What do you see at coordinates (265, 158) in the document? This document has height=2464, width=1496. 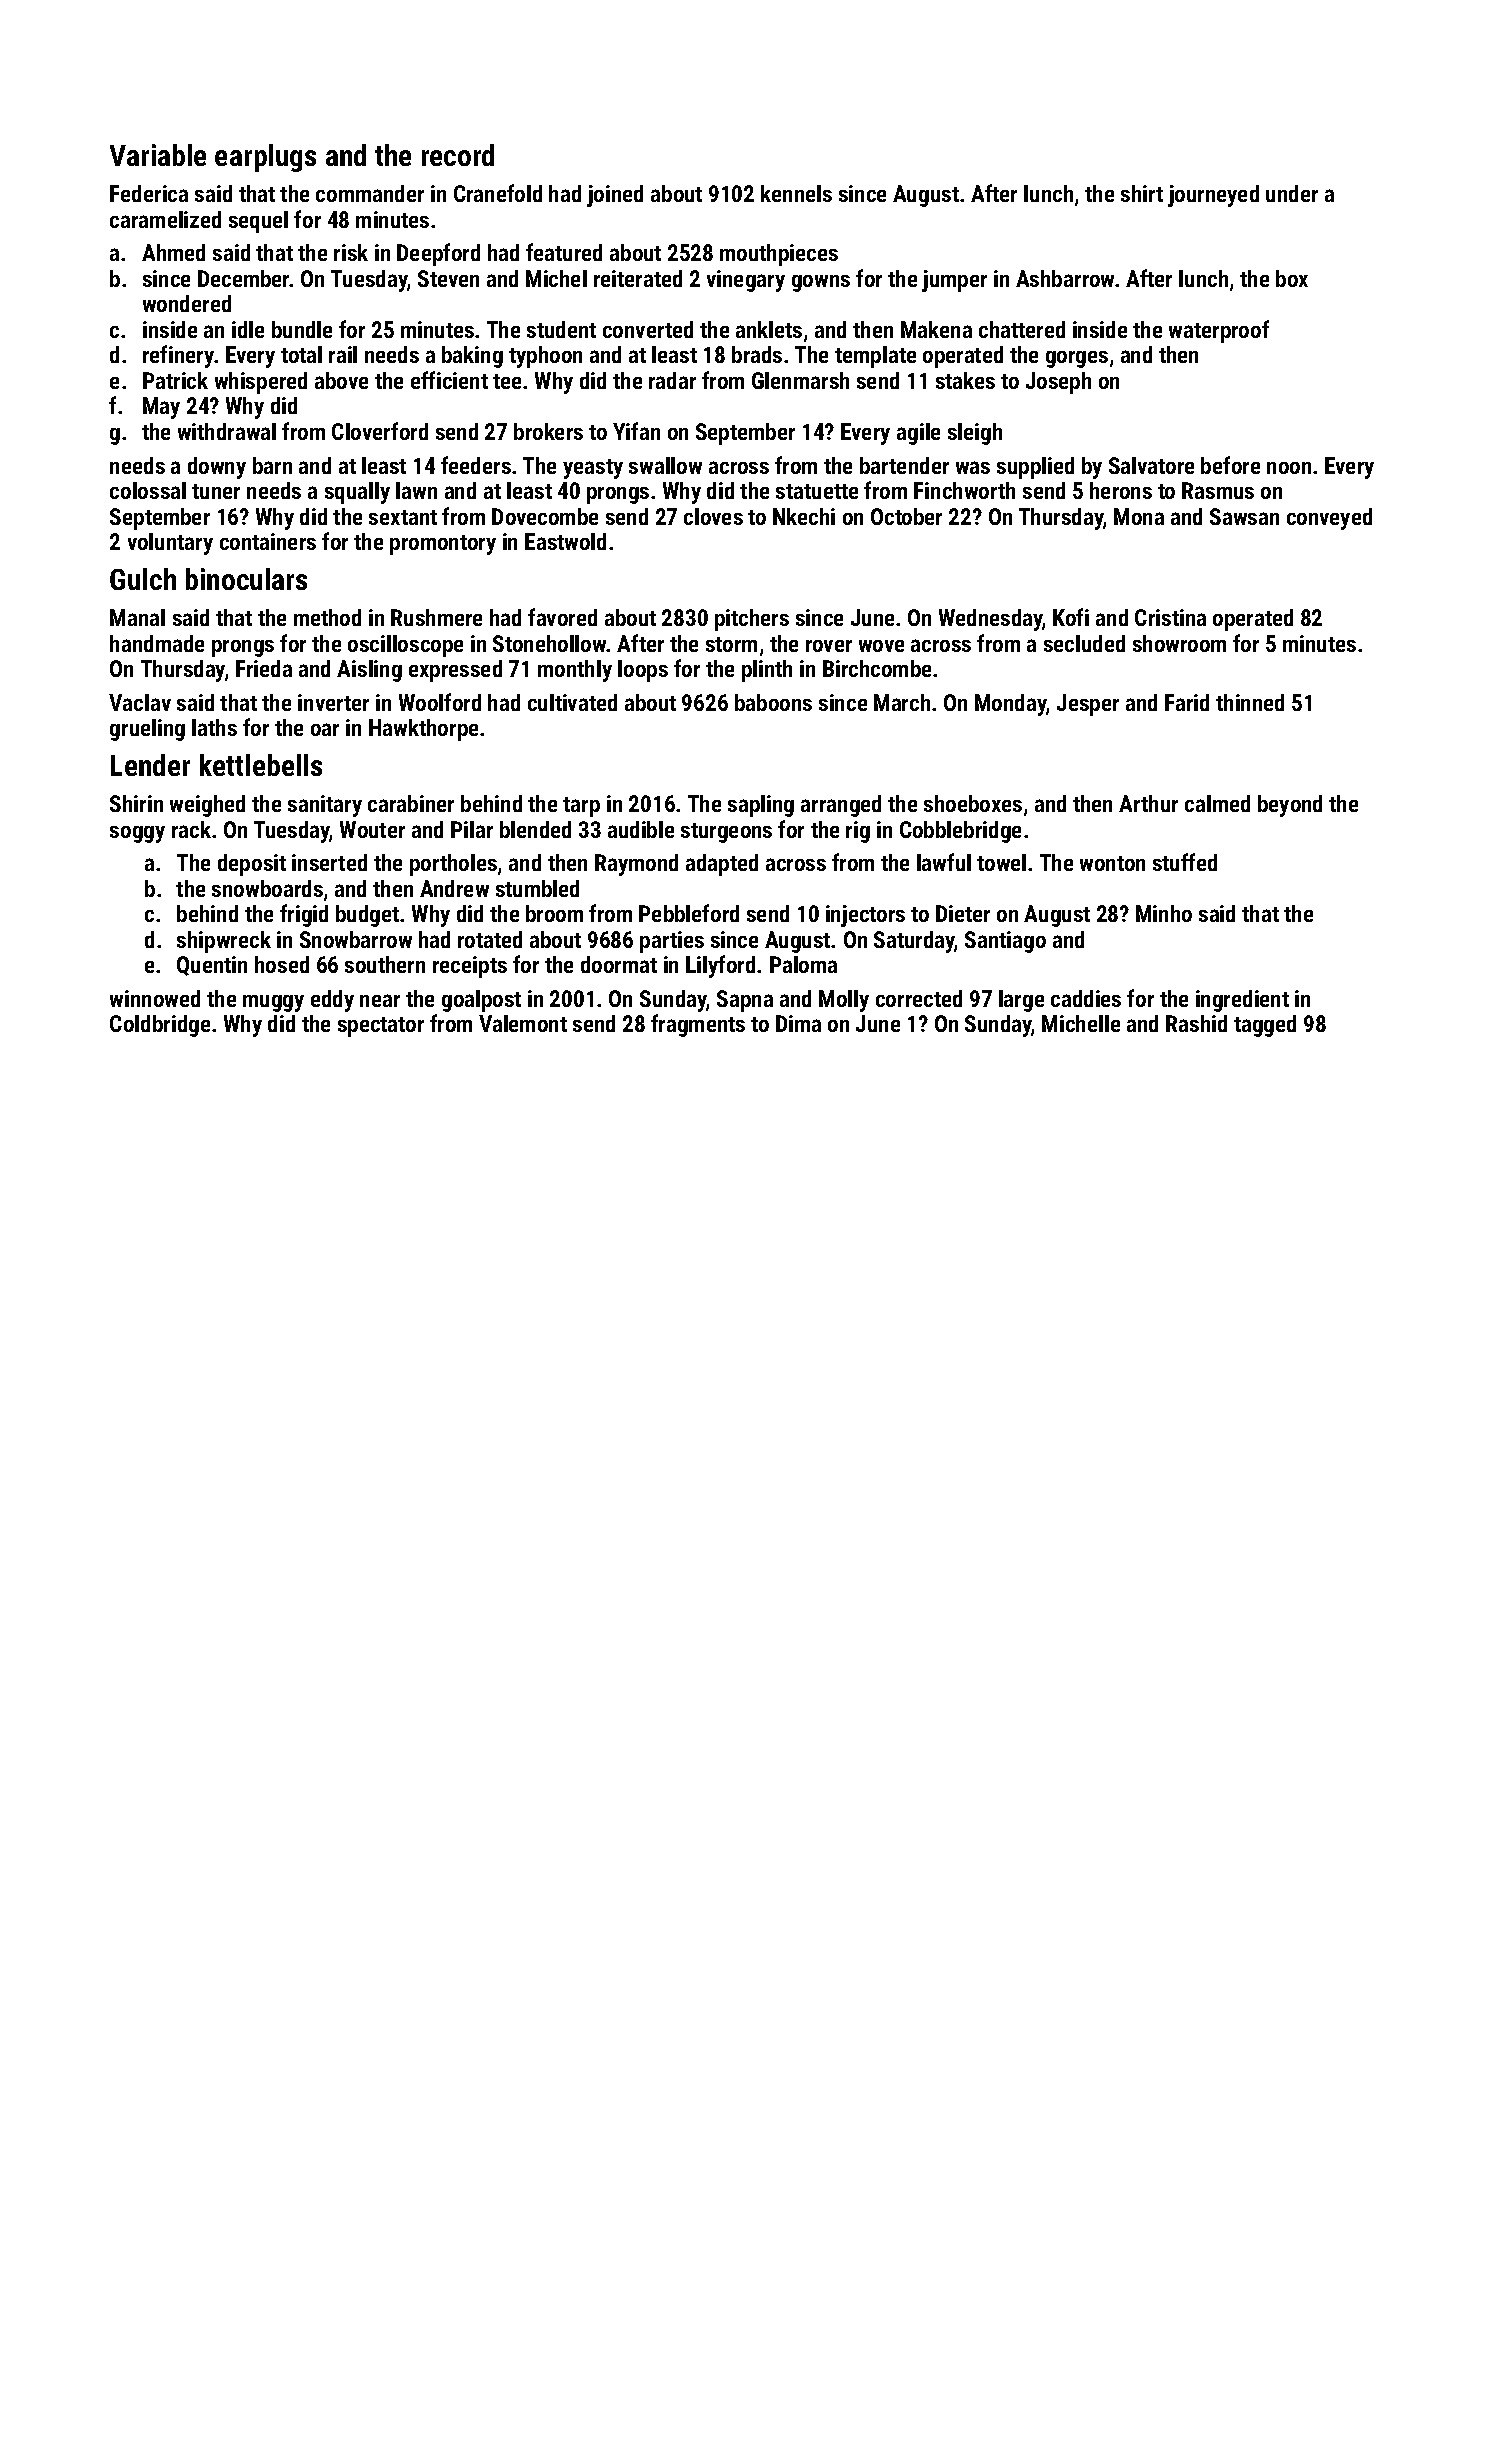 I see `earplugs` at bounding box center [265, 158].
